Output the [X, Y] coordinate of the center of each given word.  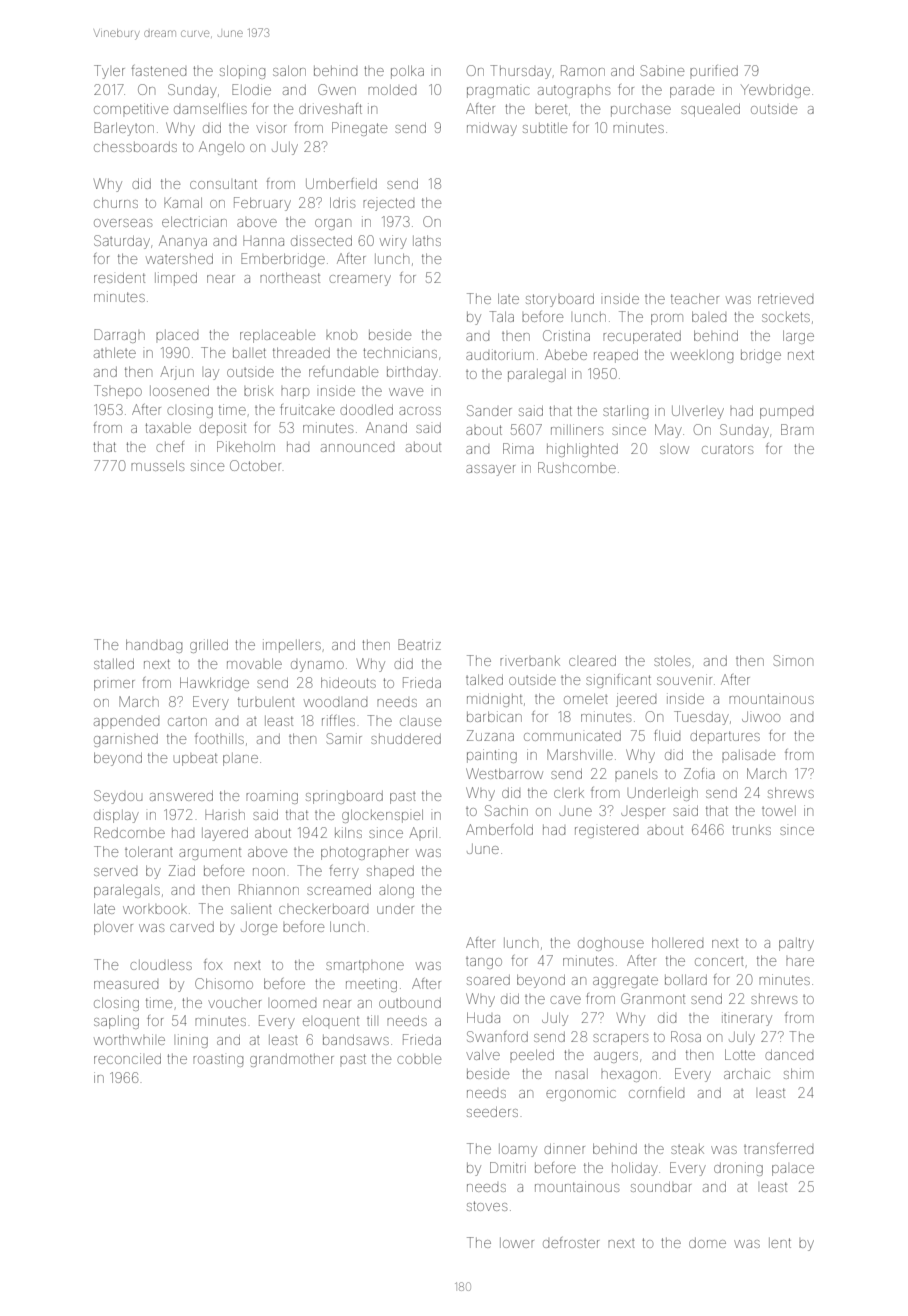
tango [484, 963]
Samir [344, 738]
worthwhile [129, 1039]
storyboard [560, 300]
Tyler [109, 72]
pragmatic [498, 91]
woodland [335, 703]
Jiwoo [761, 717]
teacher [695, 298]
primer [114, 685]
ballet [249, 353]
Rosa [686, 1036]
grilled [209, 646]
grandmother [292, 1060]
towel [779, 811]
